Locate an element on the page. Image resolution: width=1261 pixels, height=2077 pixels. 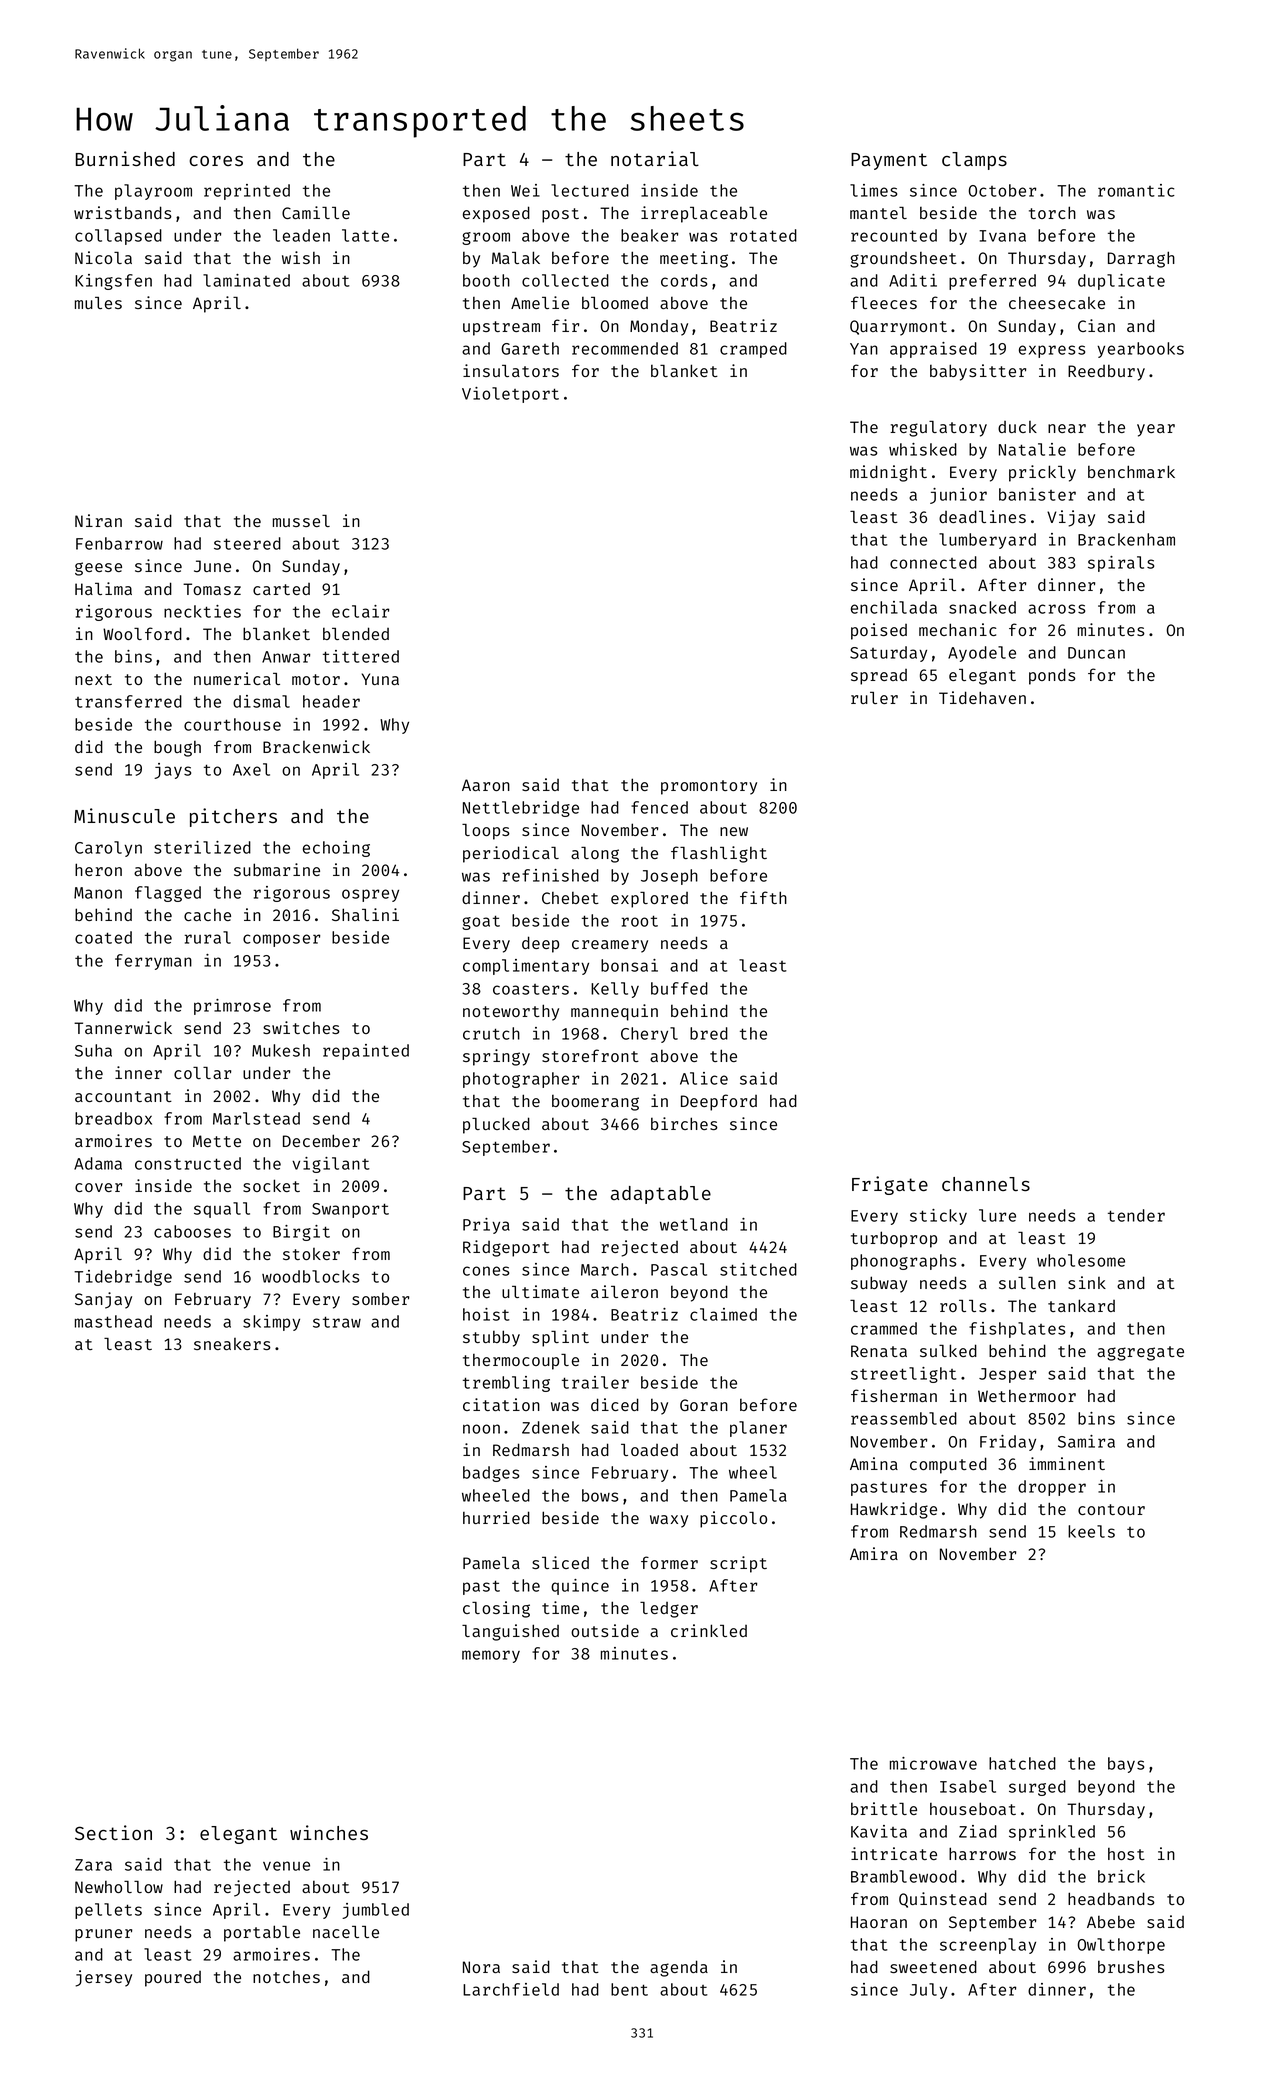
clamps is located at coordinates (974, 161).
